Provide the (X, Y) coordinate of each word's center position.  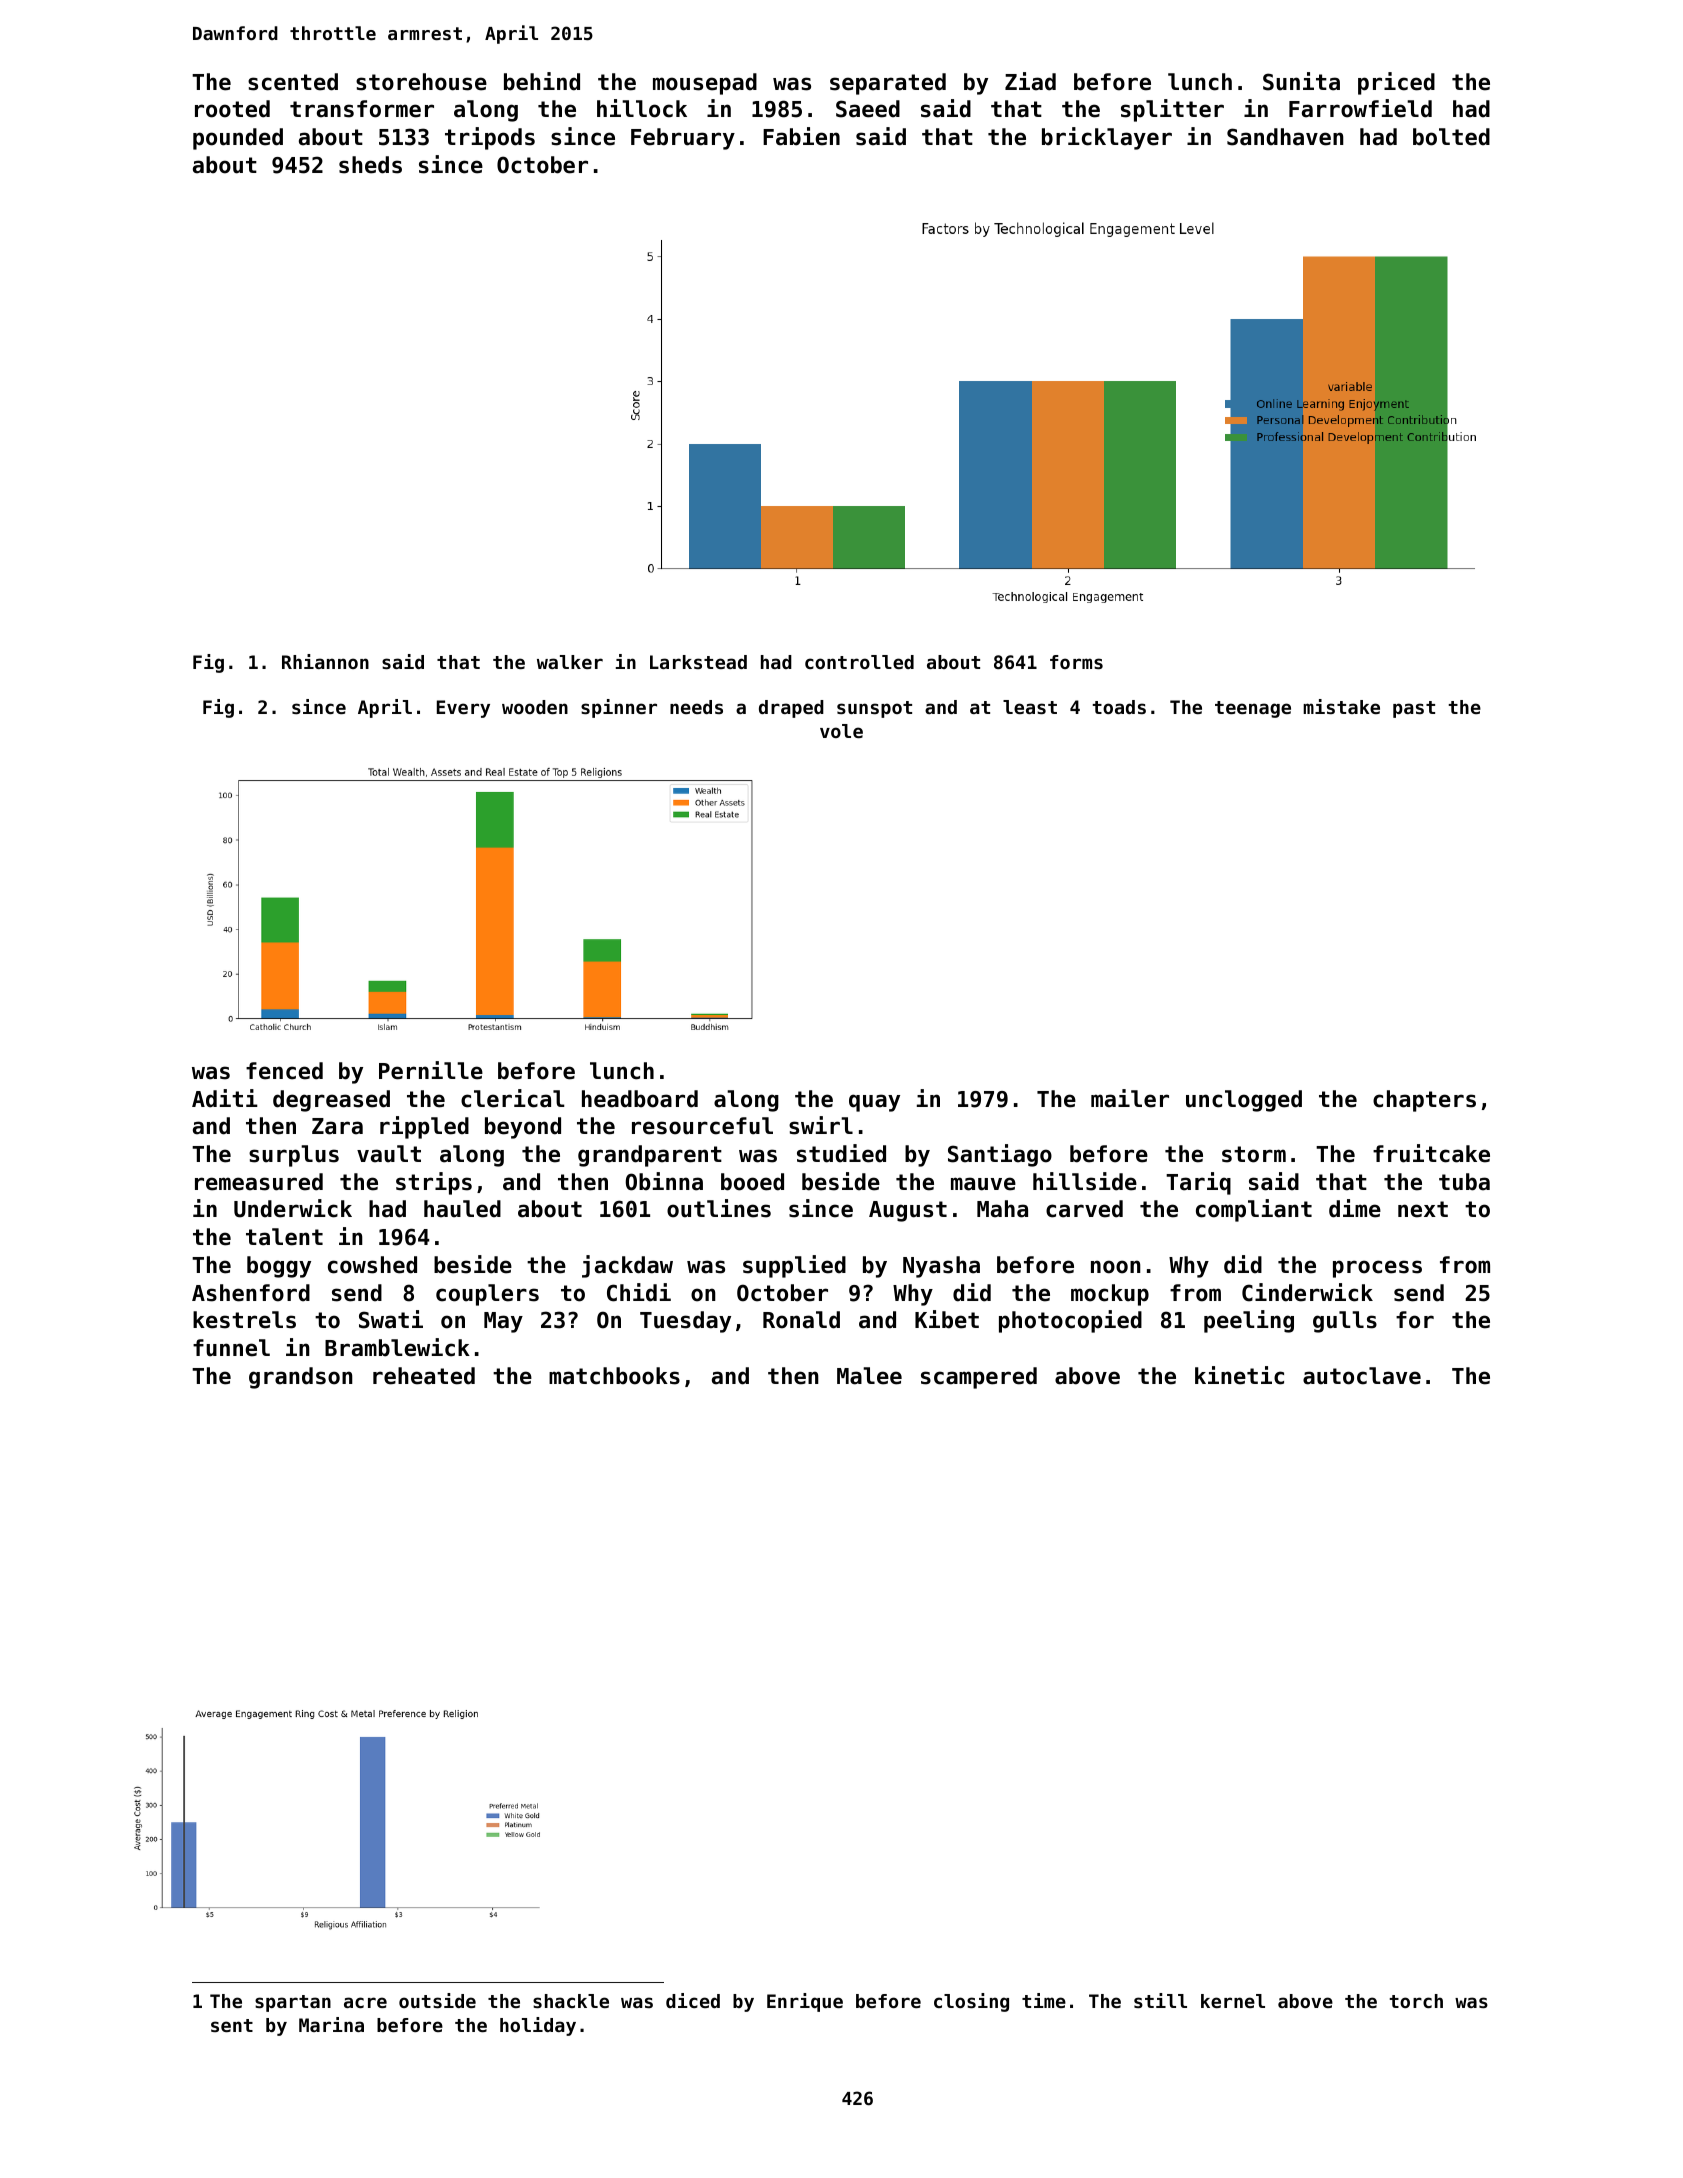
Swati (391, 1319)
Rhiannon (325, 661)
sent (232, 2025)
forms (1076, 662)
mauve (983, 1184)
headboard (640, 1099)
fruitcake (1431, 1153)
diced (693, 2000)
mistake (1341, 706)
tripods (490, 138)
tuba (1464, 1182)
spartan (293, 2003)
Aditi (225, 1098)
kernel (1233, 2001)
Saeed (868, 109)
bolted (1451, 137)
